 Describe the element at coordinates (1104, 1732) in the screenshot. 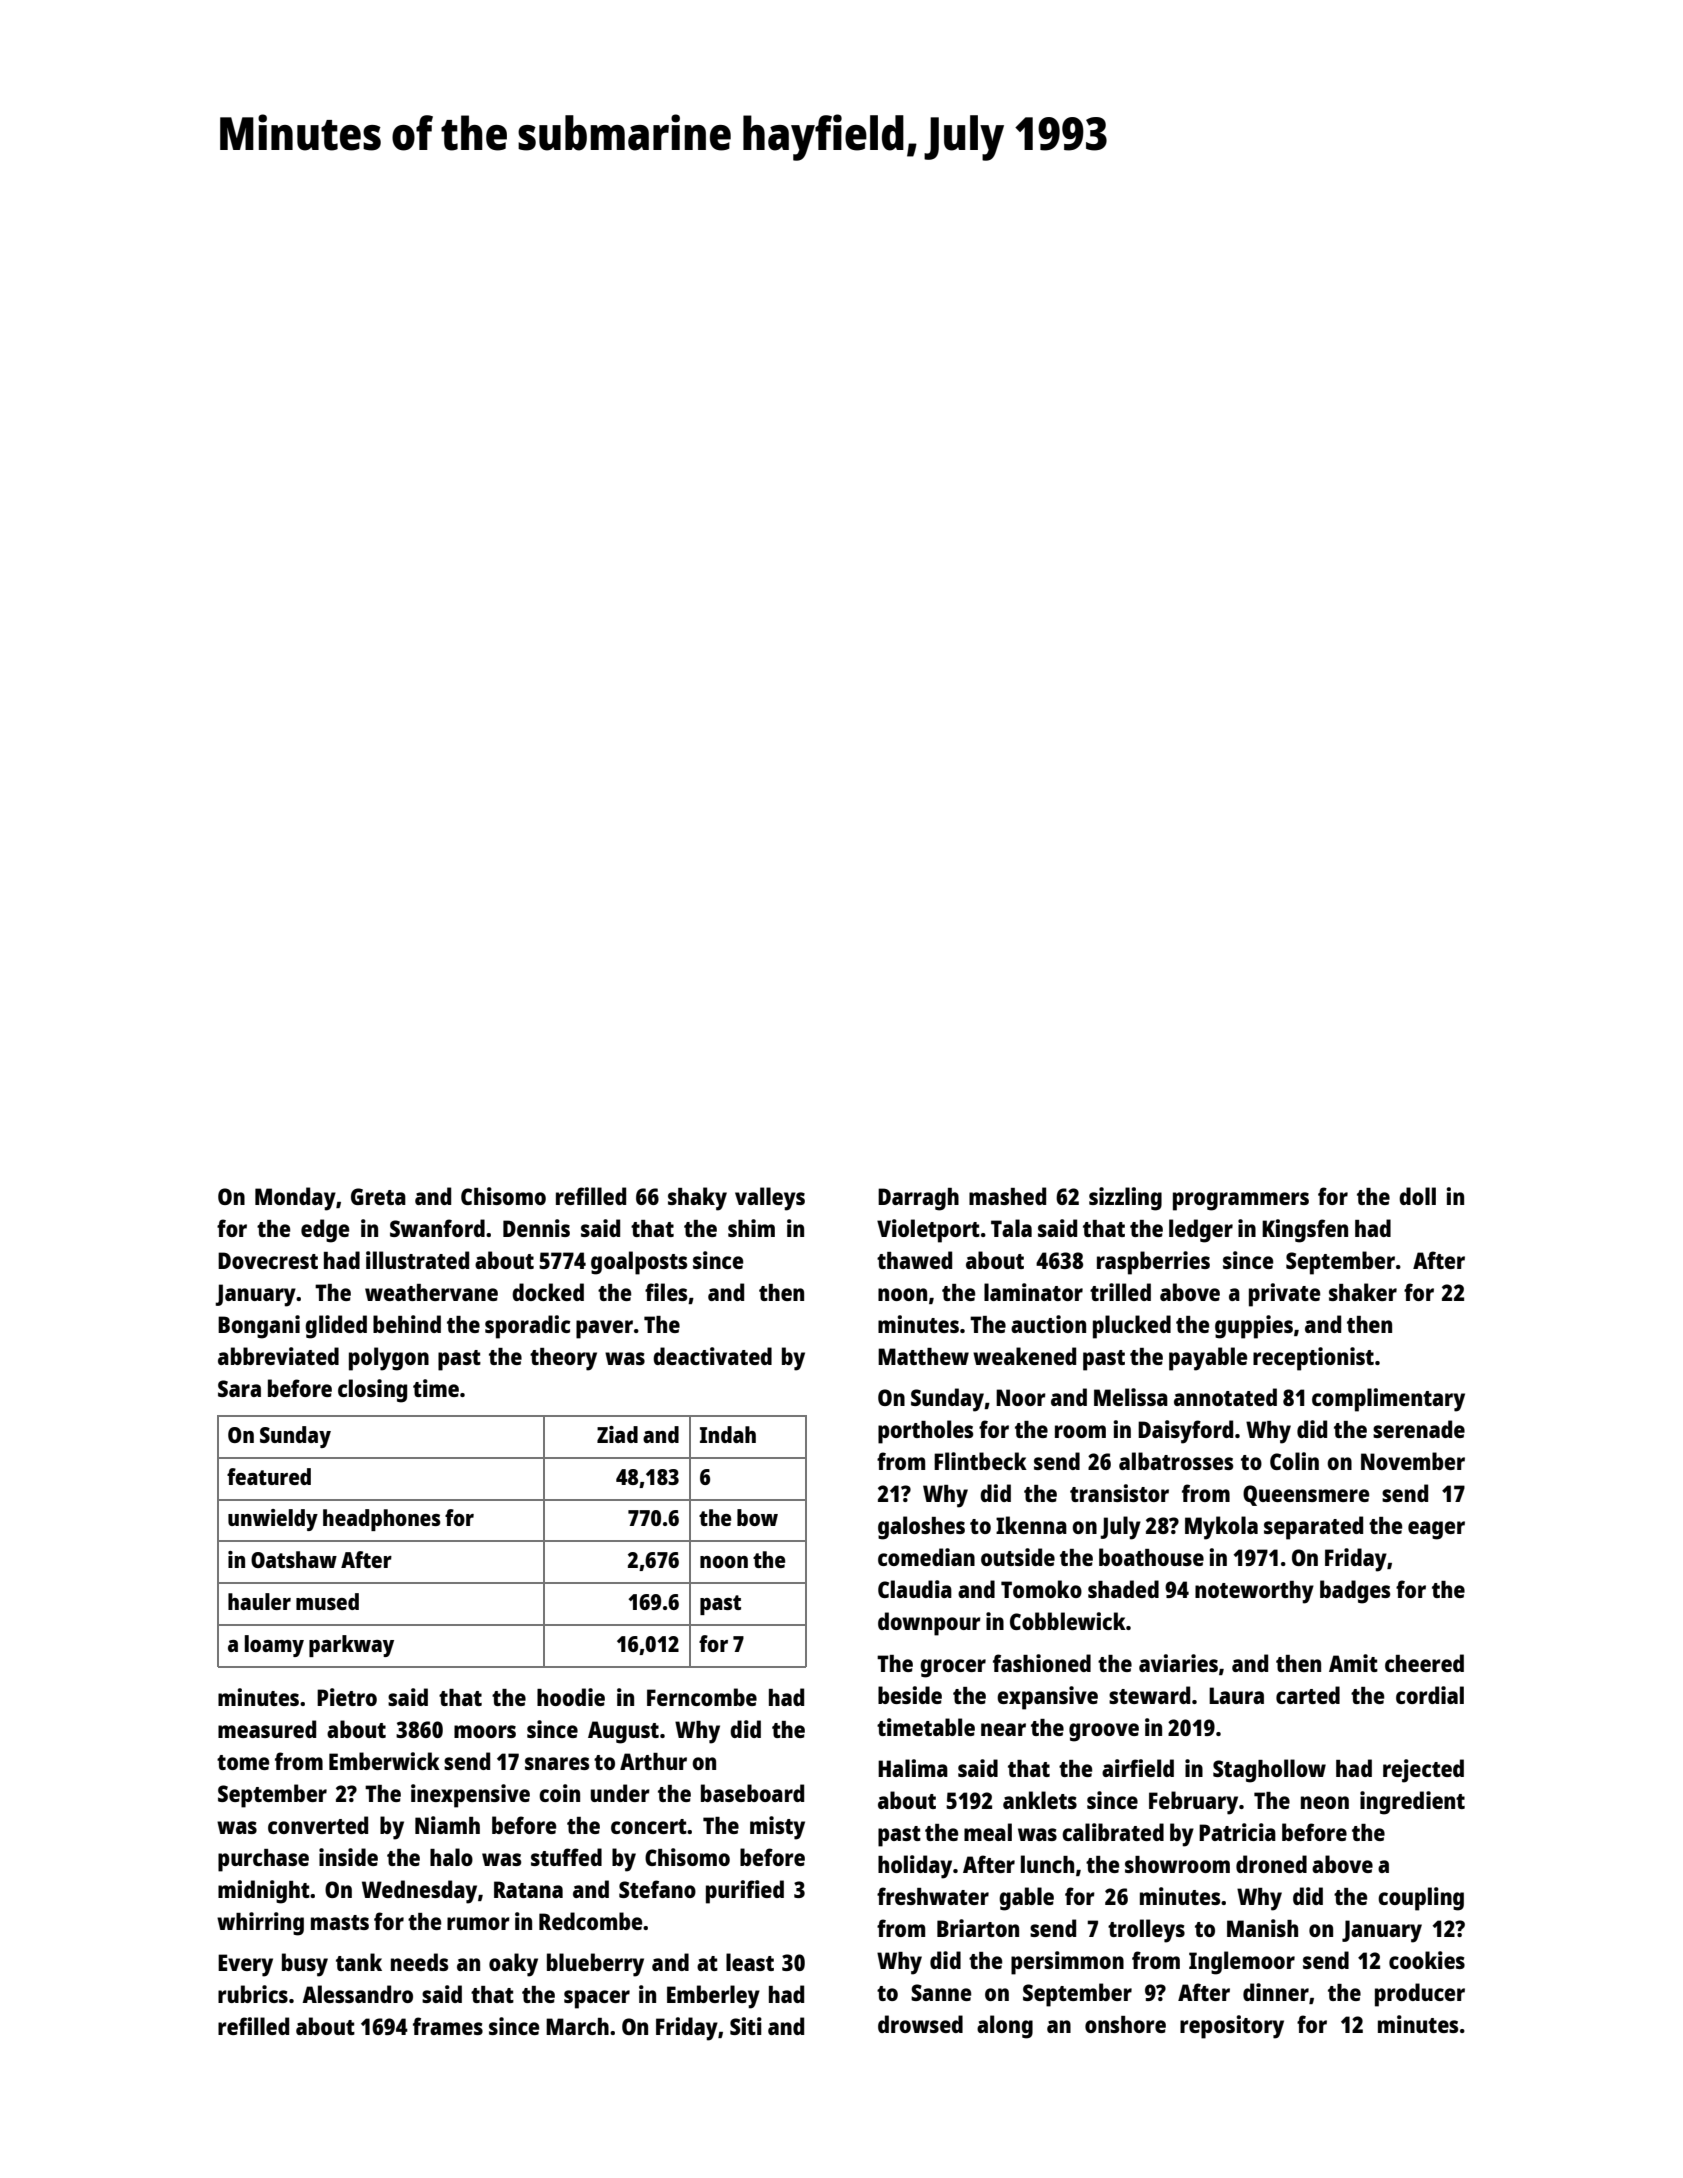

I see `groove` at that location.
